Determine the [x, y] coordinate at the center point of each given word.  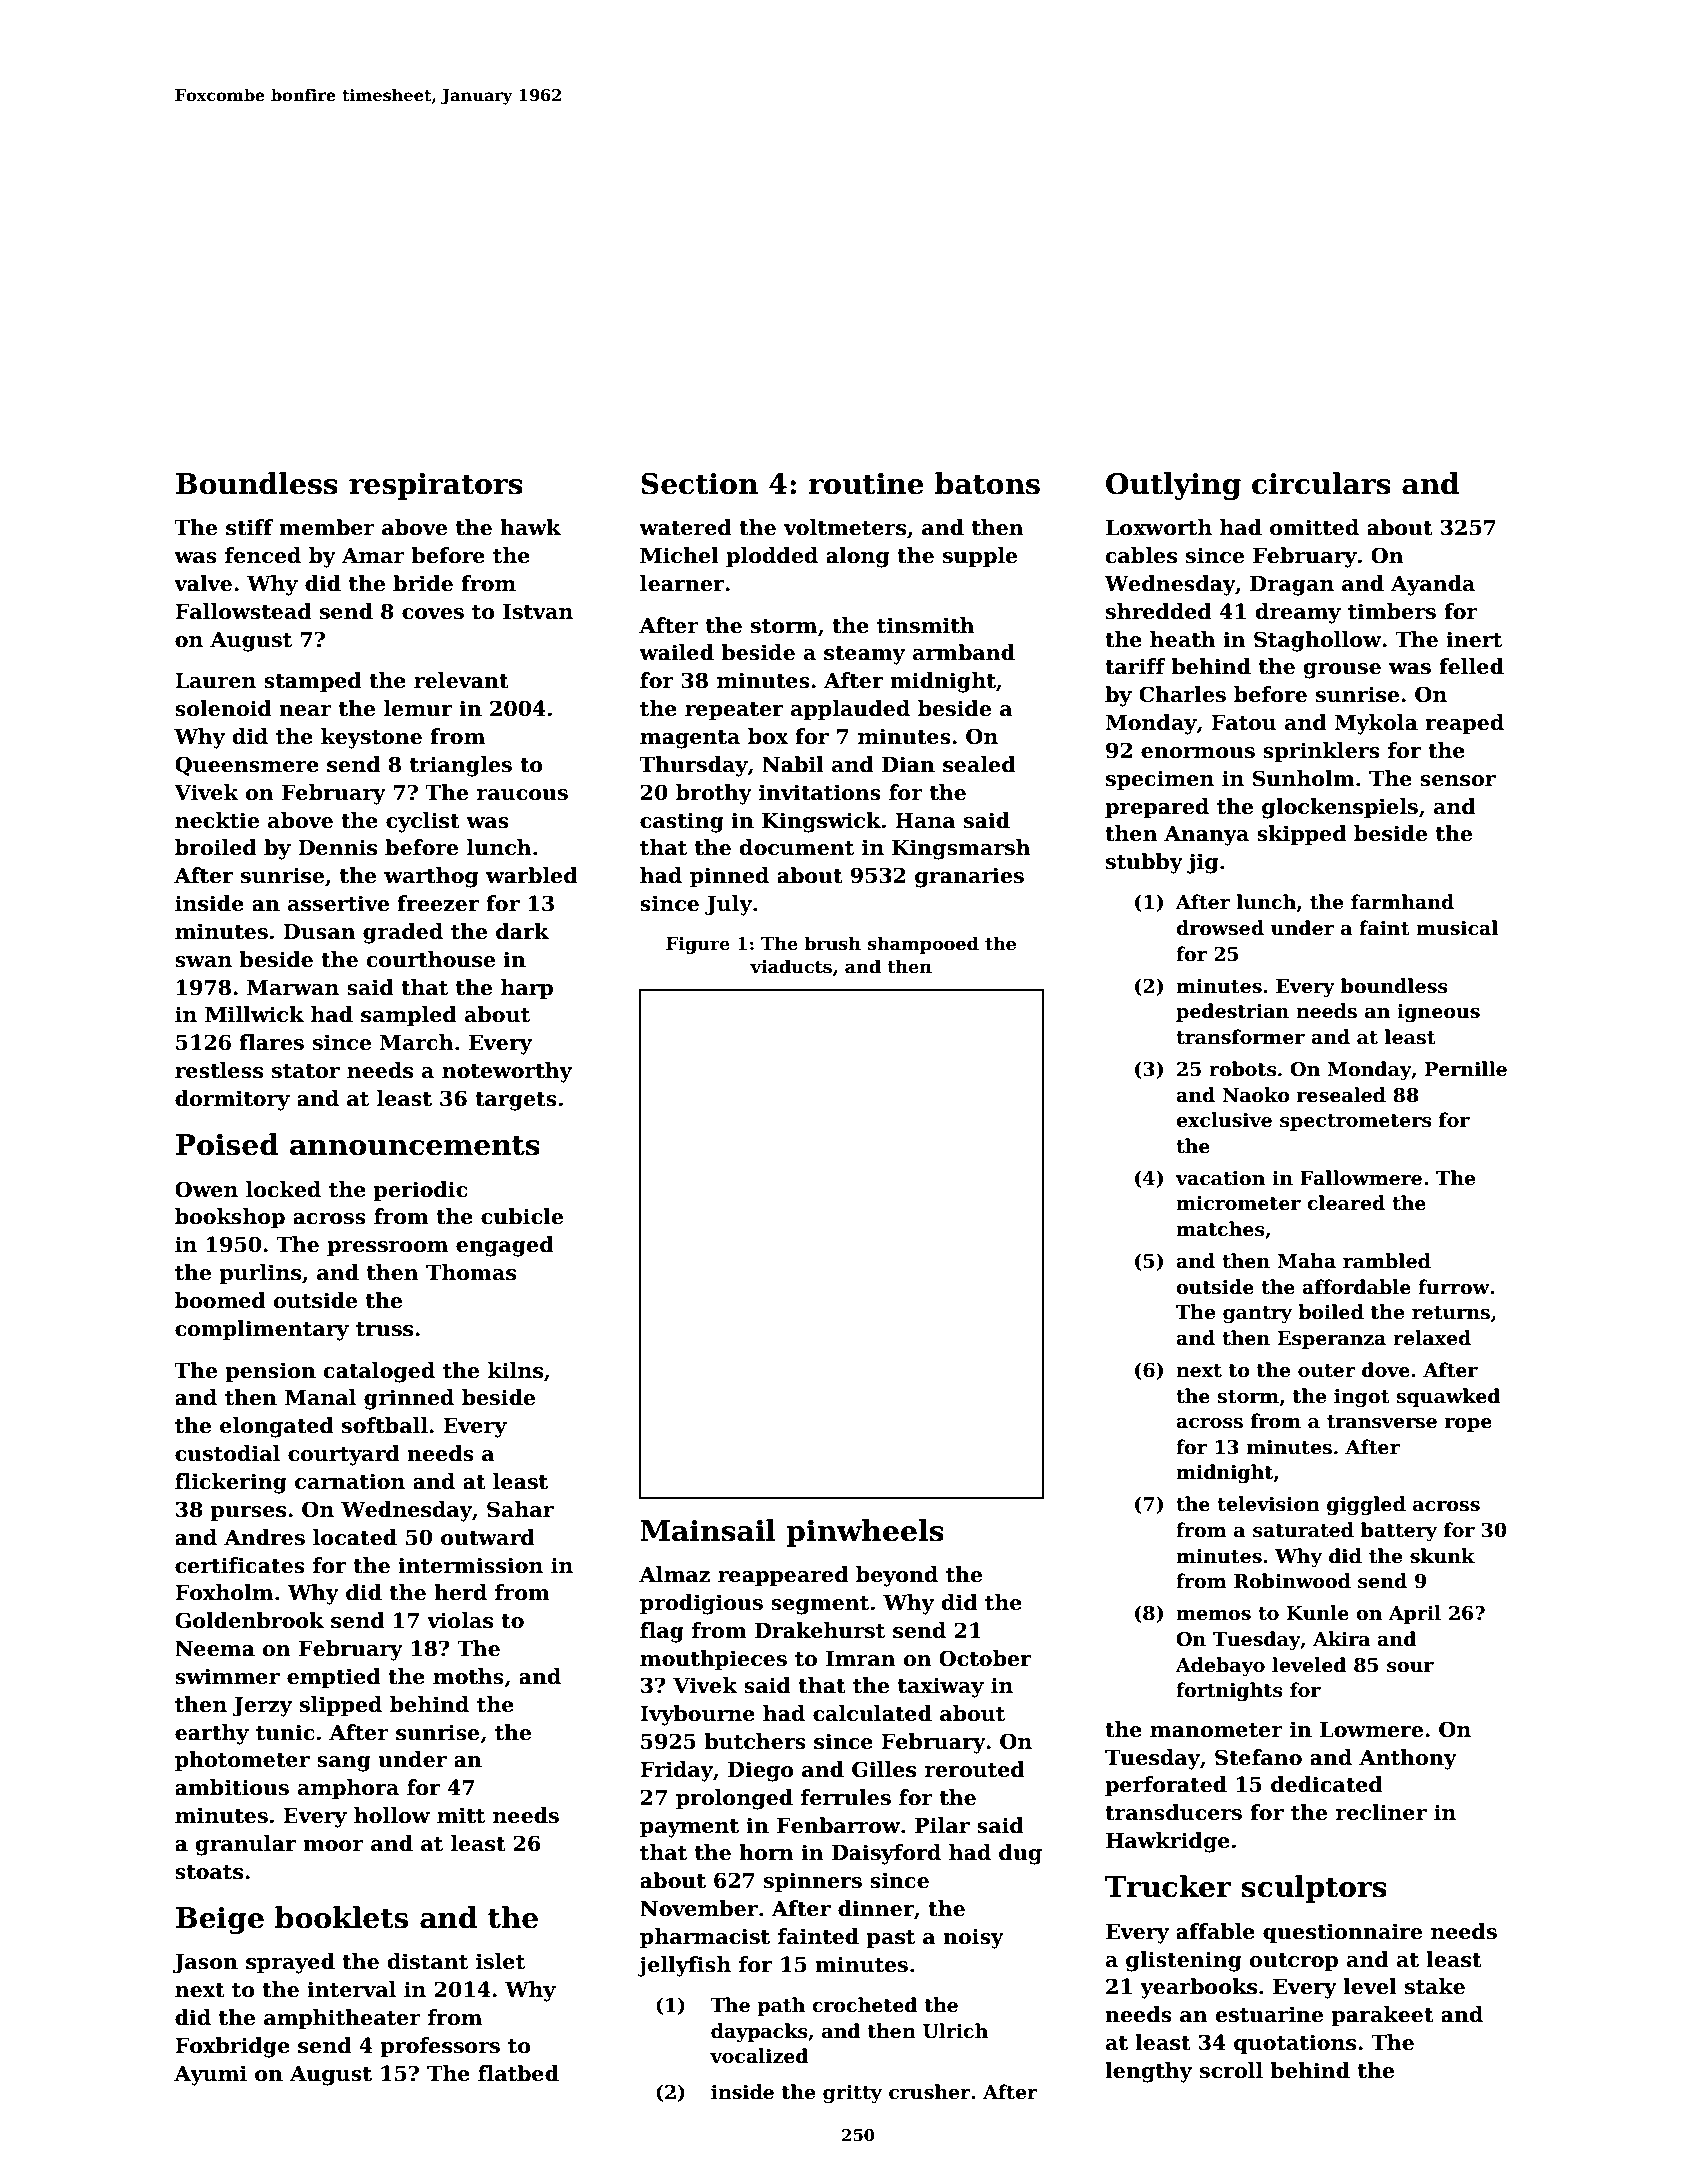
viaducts [791, 966]
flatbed [518, 2073]
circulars [1321, 483]
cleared [1346, 1203]
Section [699, 484]
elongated [277, 1427]
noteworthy [507, 1072]
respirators [436, 486]
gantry [1257, 1314]
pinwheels [865, 1533]
